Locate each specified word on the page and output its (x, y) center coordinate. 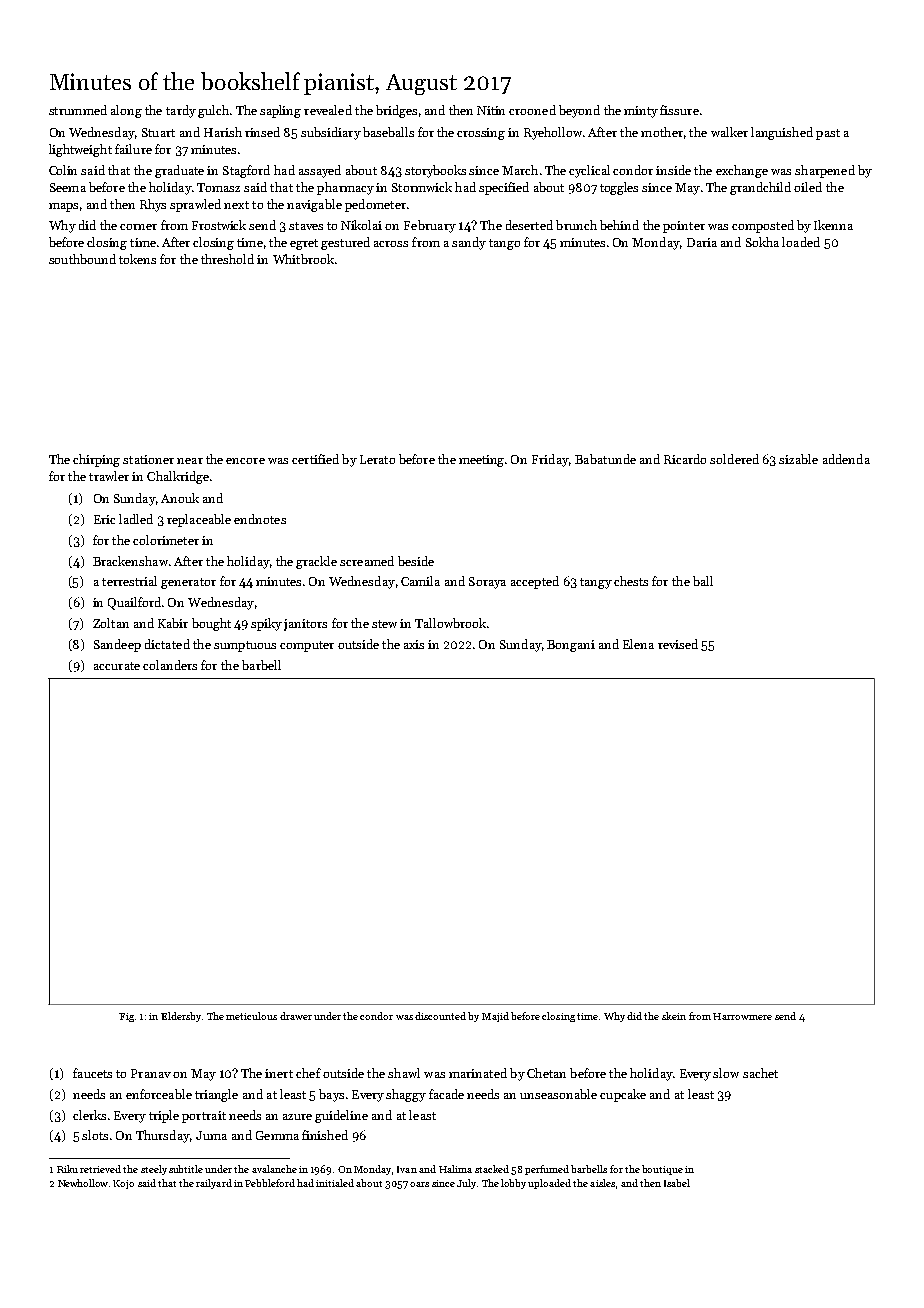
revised (678, 644)
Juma (211, 1135)
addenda (846, 459)
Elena (638, 644)
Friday (550, 460)
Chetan (546, 1073)
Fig (126, 1017)
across (391, 244)
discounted (440, 1016)
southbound (82, 259)
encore (245, 461)
